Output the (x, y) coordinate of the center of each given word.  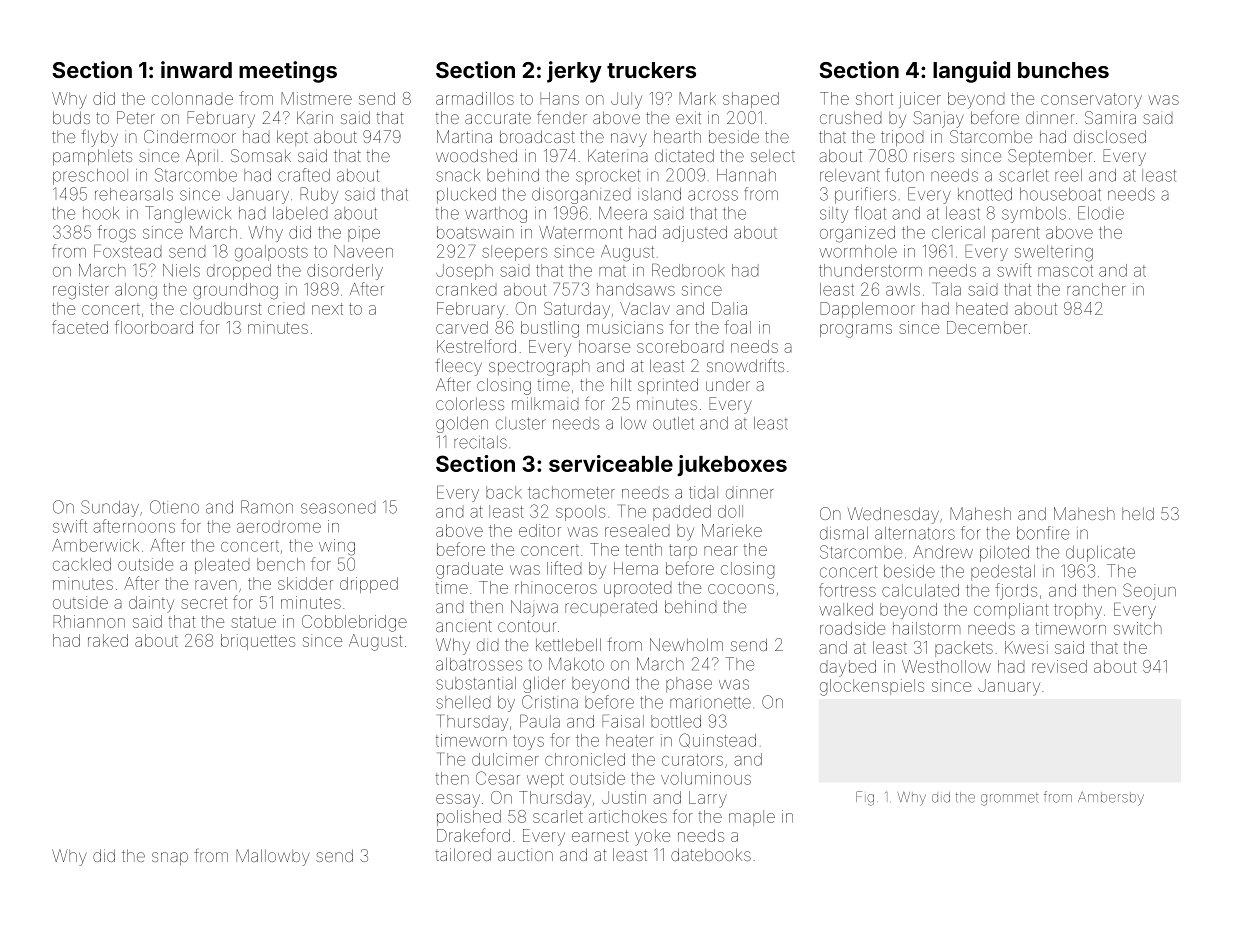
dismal (844, 533)
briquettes (258, 642)
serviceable (611, 463)
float (870, 213)
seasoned (338, 508)
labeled (300, 213)
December (987, 327)
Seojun (1149, 591)
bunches (1063, 70)
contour (527, 626)
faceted (80, 327)
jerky (574, 72)
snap (170, 858)
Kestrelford (476, 346)
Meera (623, 213)
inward (196, 69)
